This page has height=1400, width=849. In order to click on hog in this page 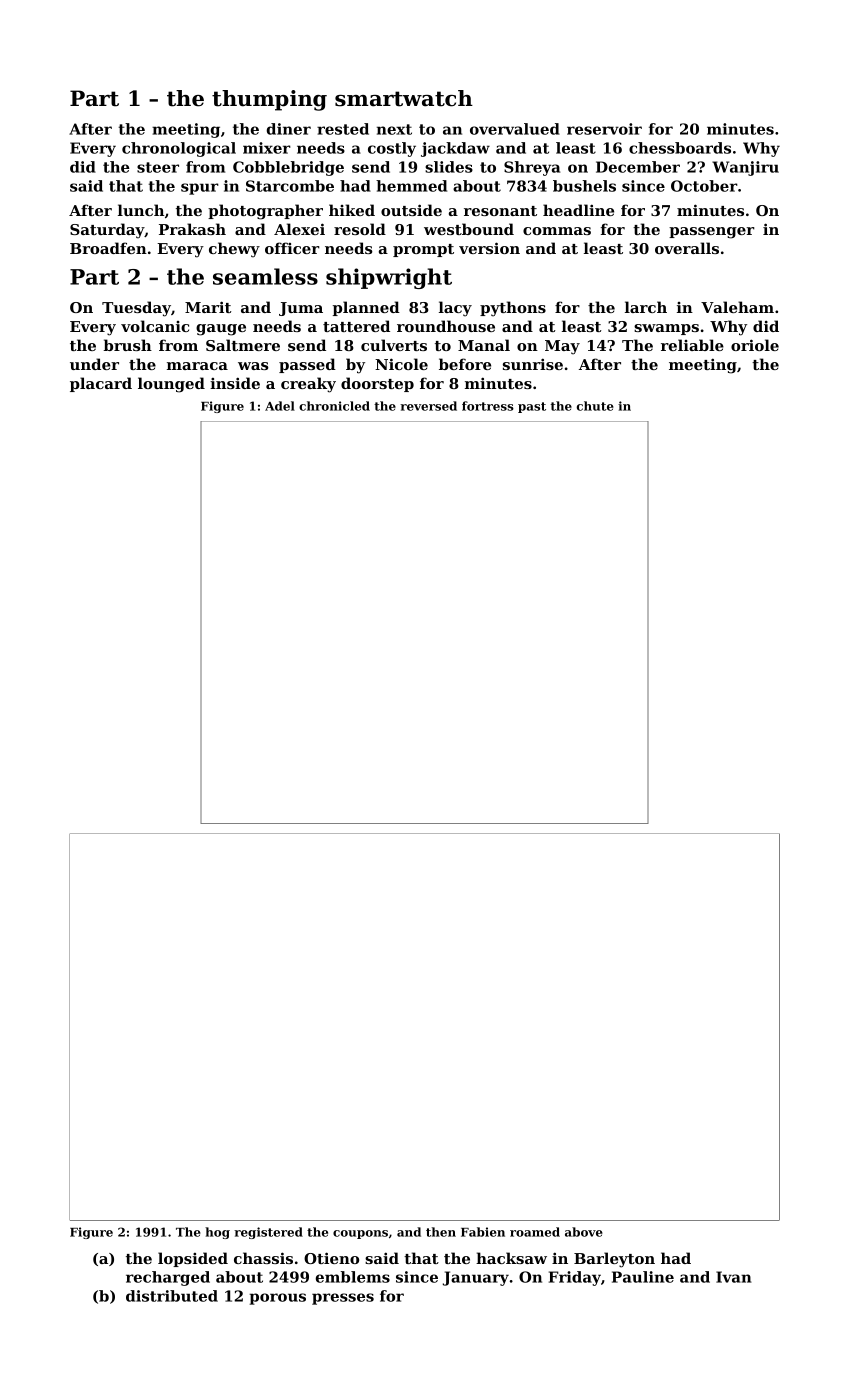, I will do `click(217, 1233)`.
